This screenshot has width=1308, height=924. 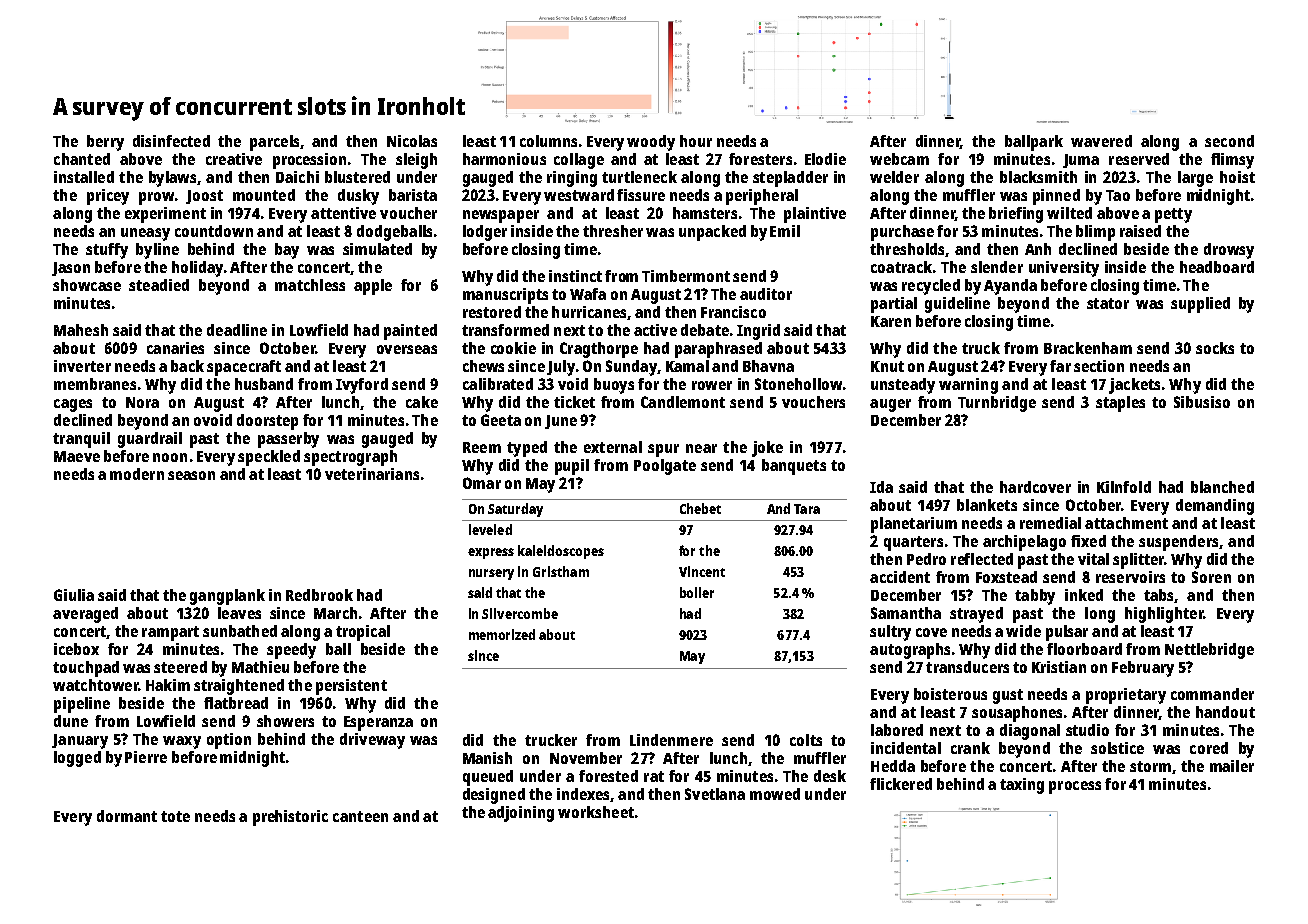 What do you see at coordinates (504, 159) in the screenshot?
I see `harmonious` at bounding box center [504, 159].
